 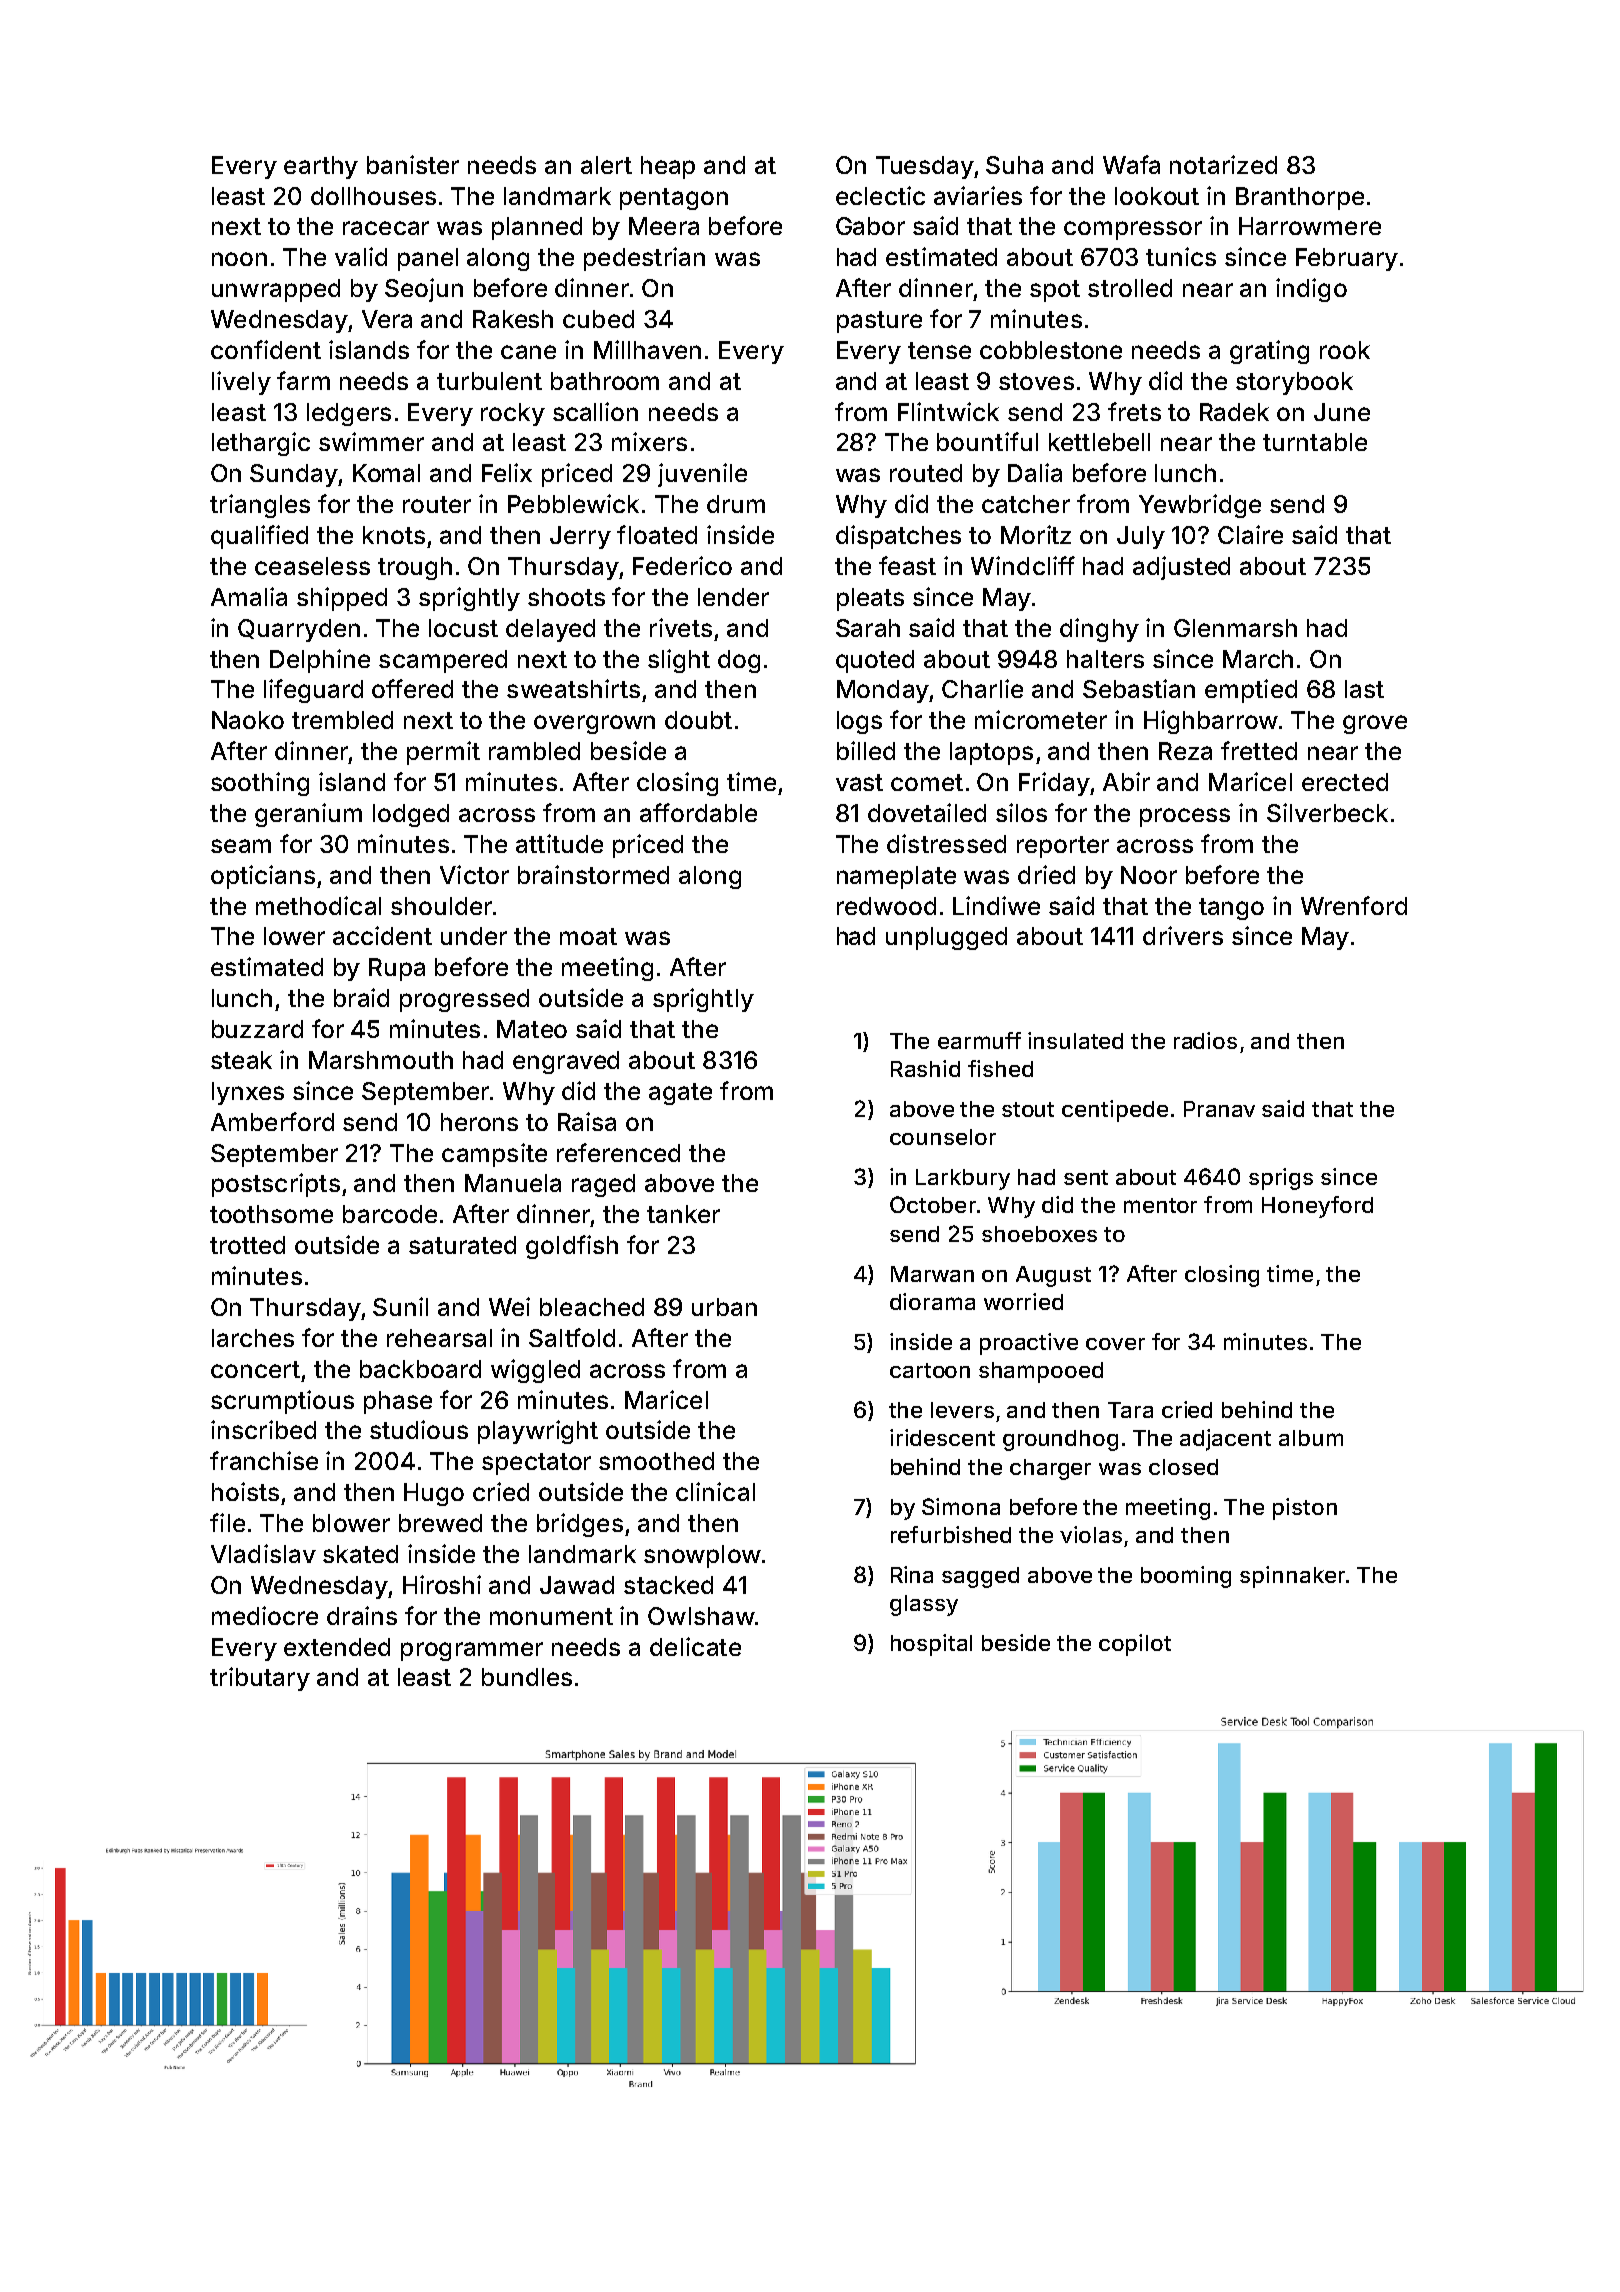 What do you see at coordinates (1223, 164) in the page?
I see `notarized` at bounding box center [1223, 164].
